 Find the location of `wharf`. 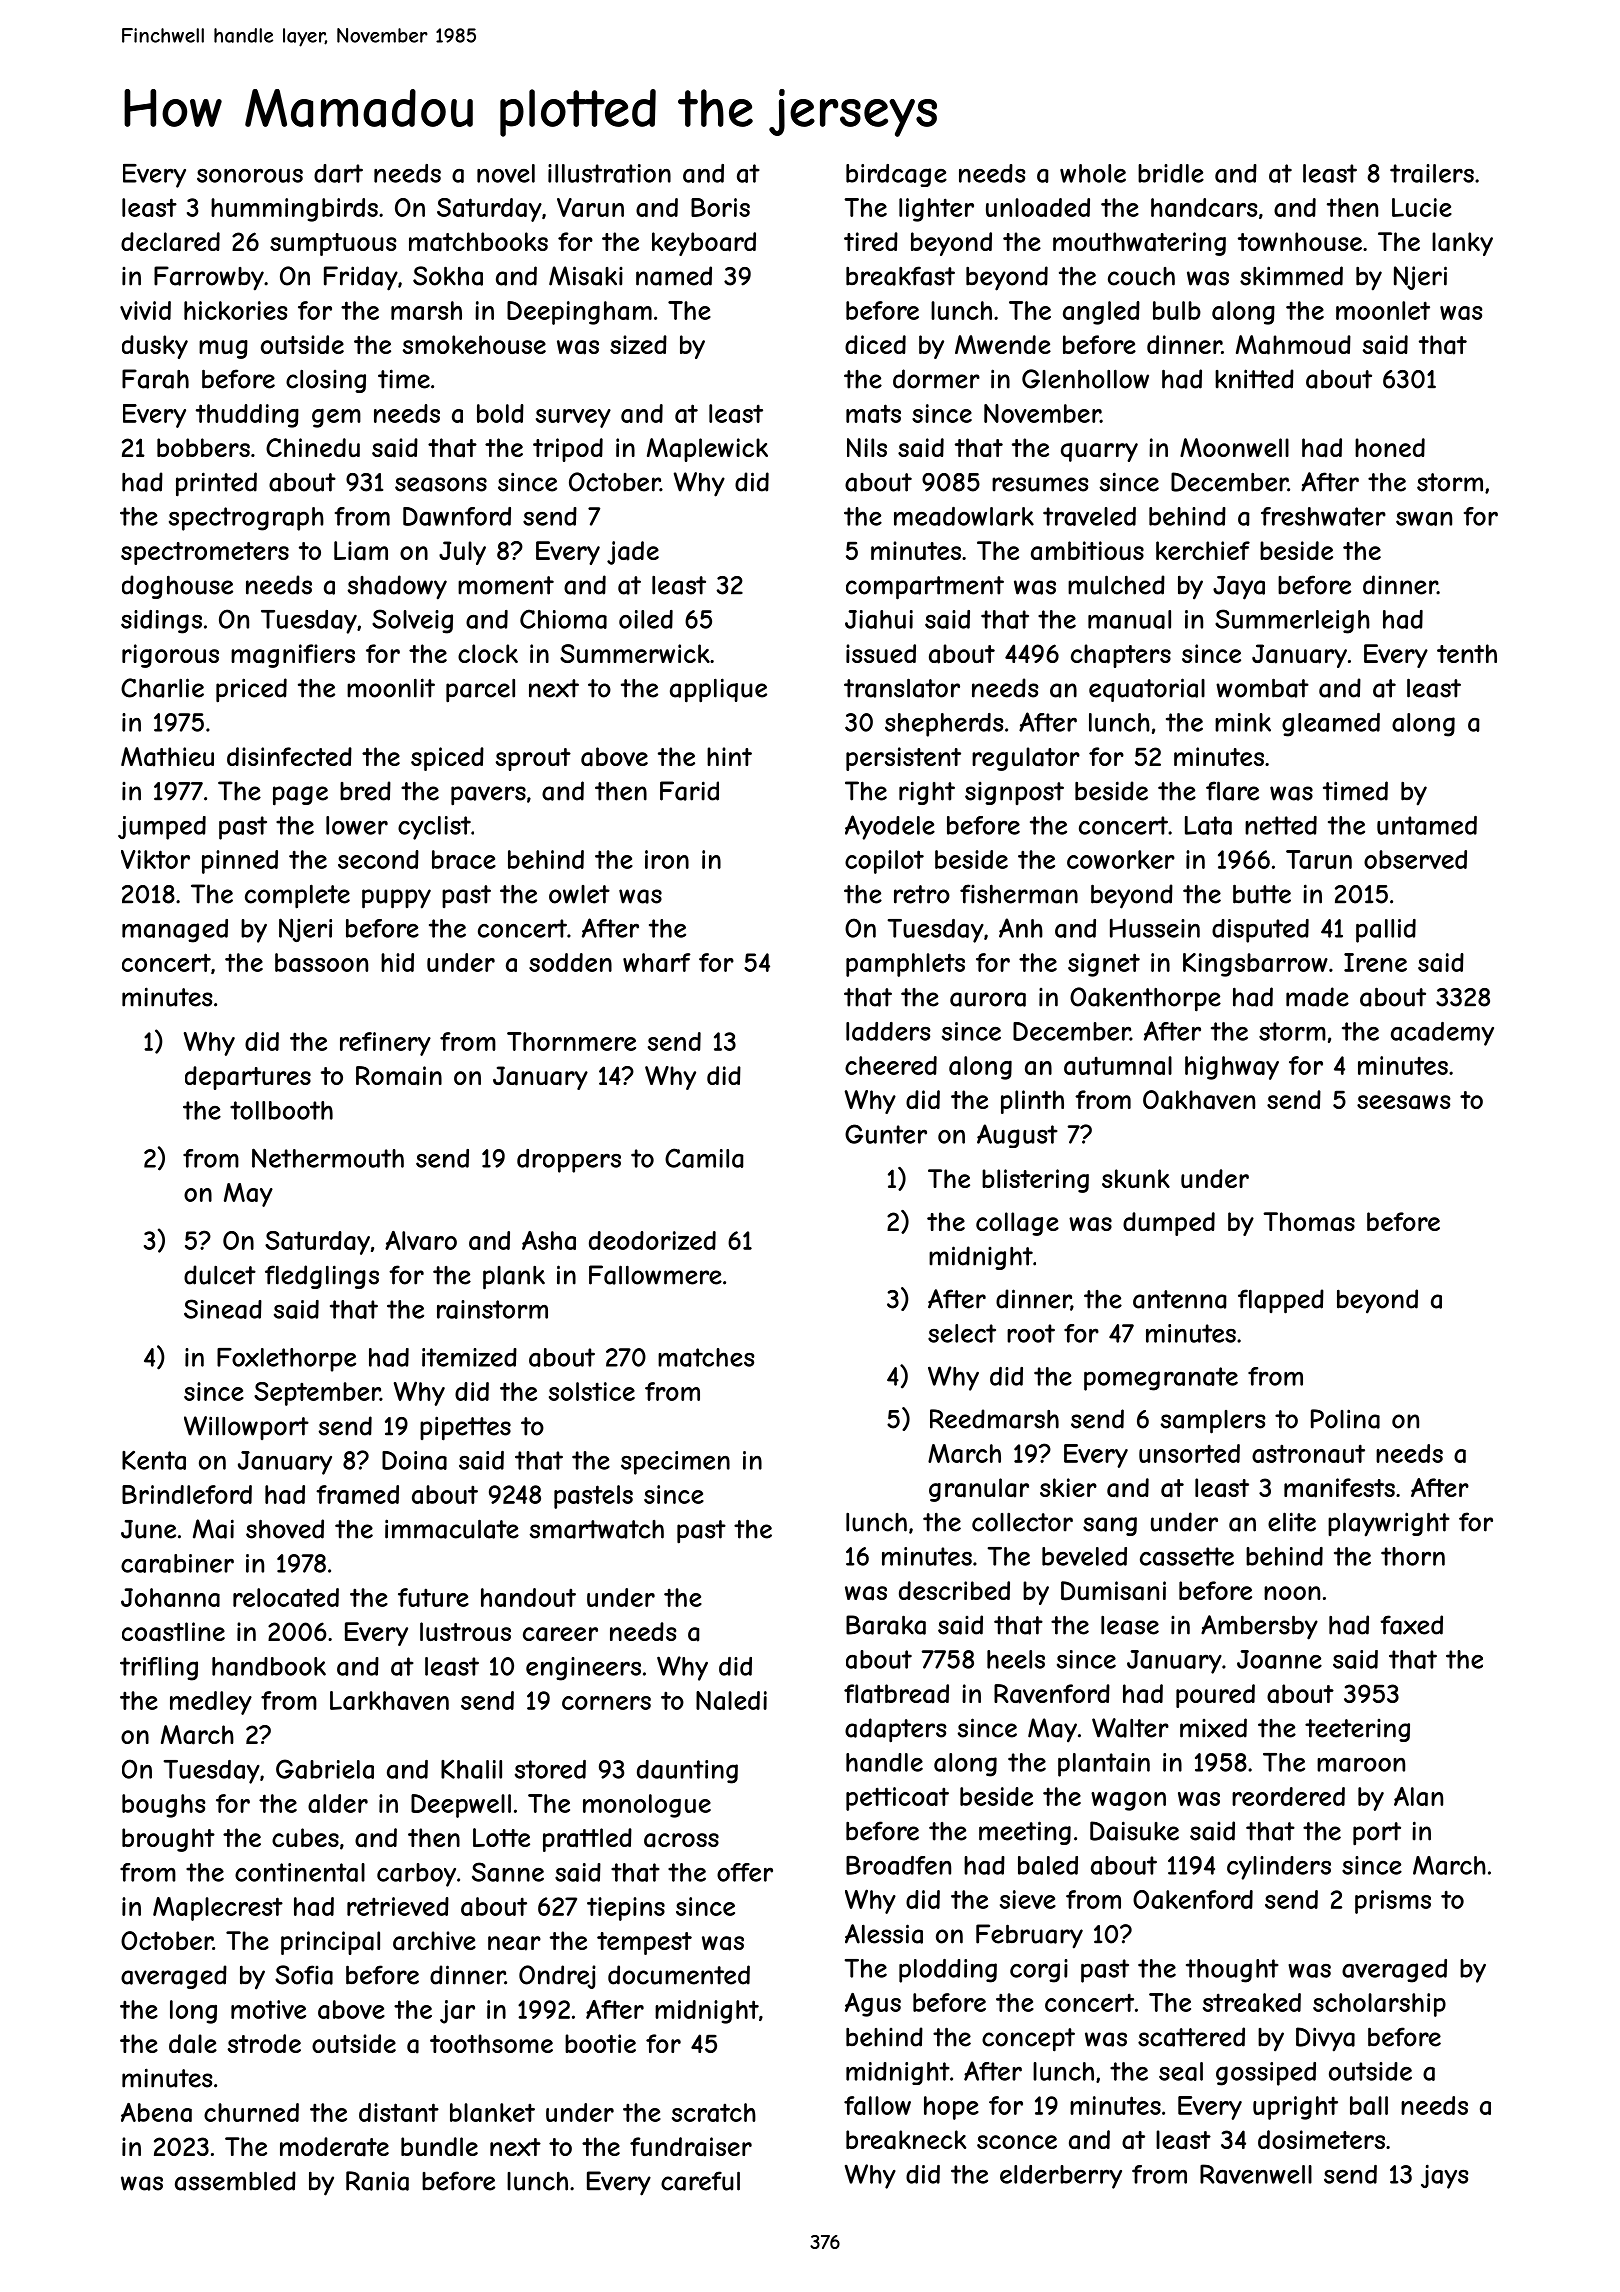

wharf is located at coordinates (657, 962).
